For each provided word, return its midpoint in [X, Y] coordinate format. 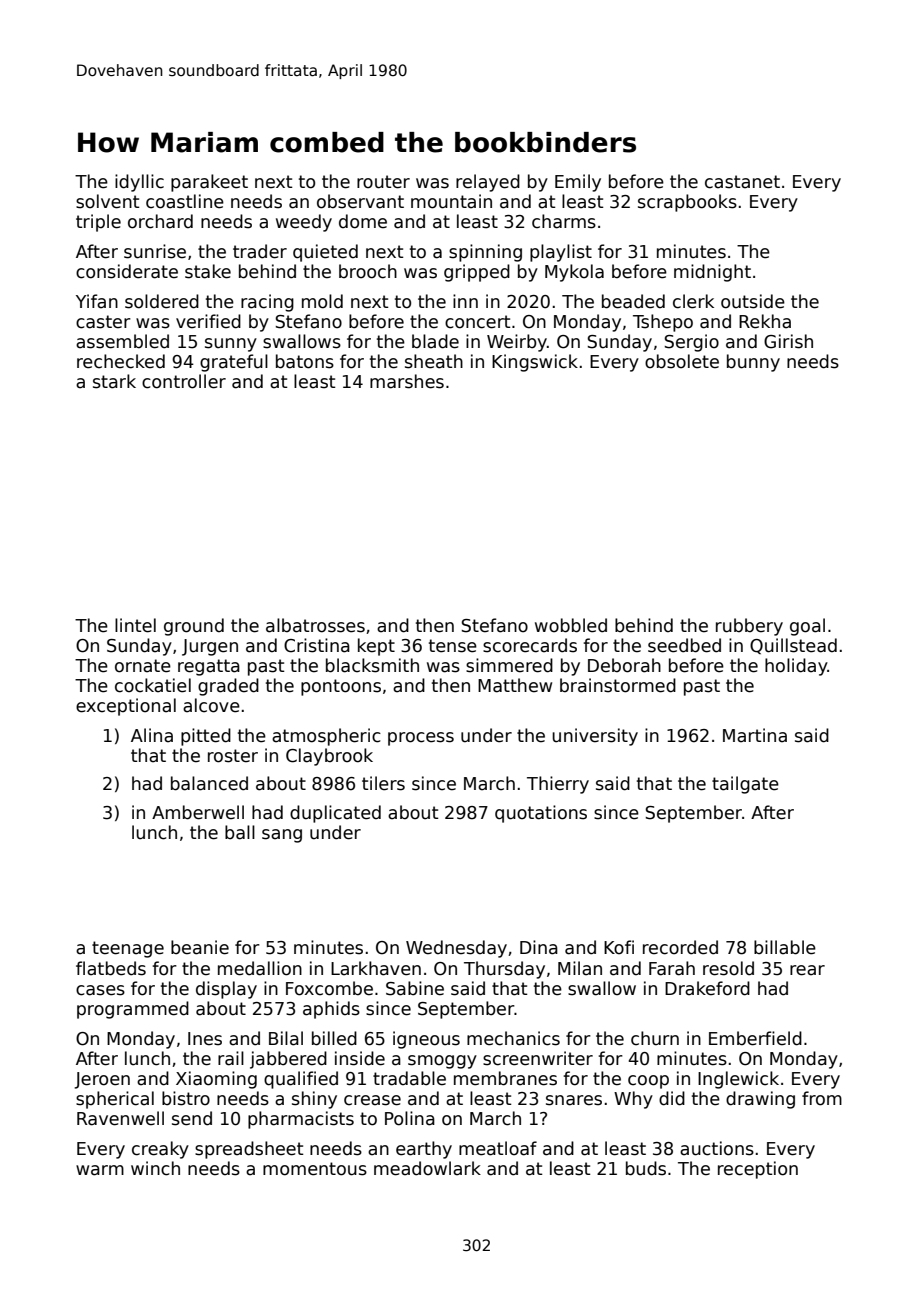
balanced [209, 783]
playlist [561, 253]
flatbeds [111, 968]
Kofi [619, 947]
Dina [539, 947]
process [421, 739]
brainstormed [618, 685]
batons [305, 361]
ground [194, 627]
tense [453, 646]
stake [208, 271]
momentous [315, 1169]
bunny [753, 363]
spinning [485, 253]
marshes [407, 381]
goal [807, 627]
